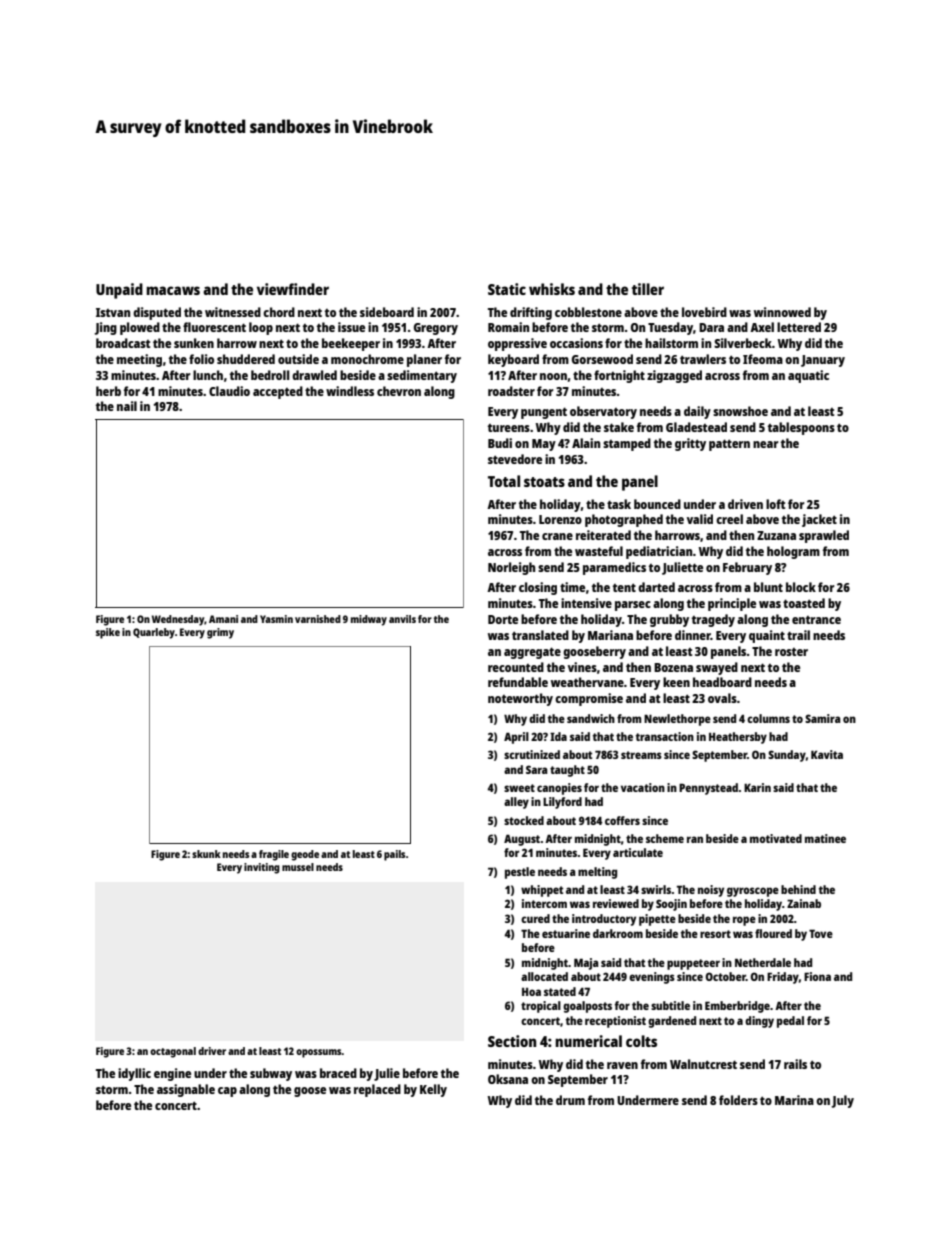 This image has width=952, height=1233. I want to click on Kavita, so click(827, 754).
